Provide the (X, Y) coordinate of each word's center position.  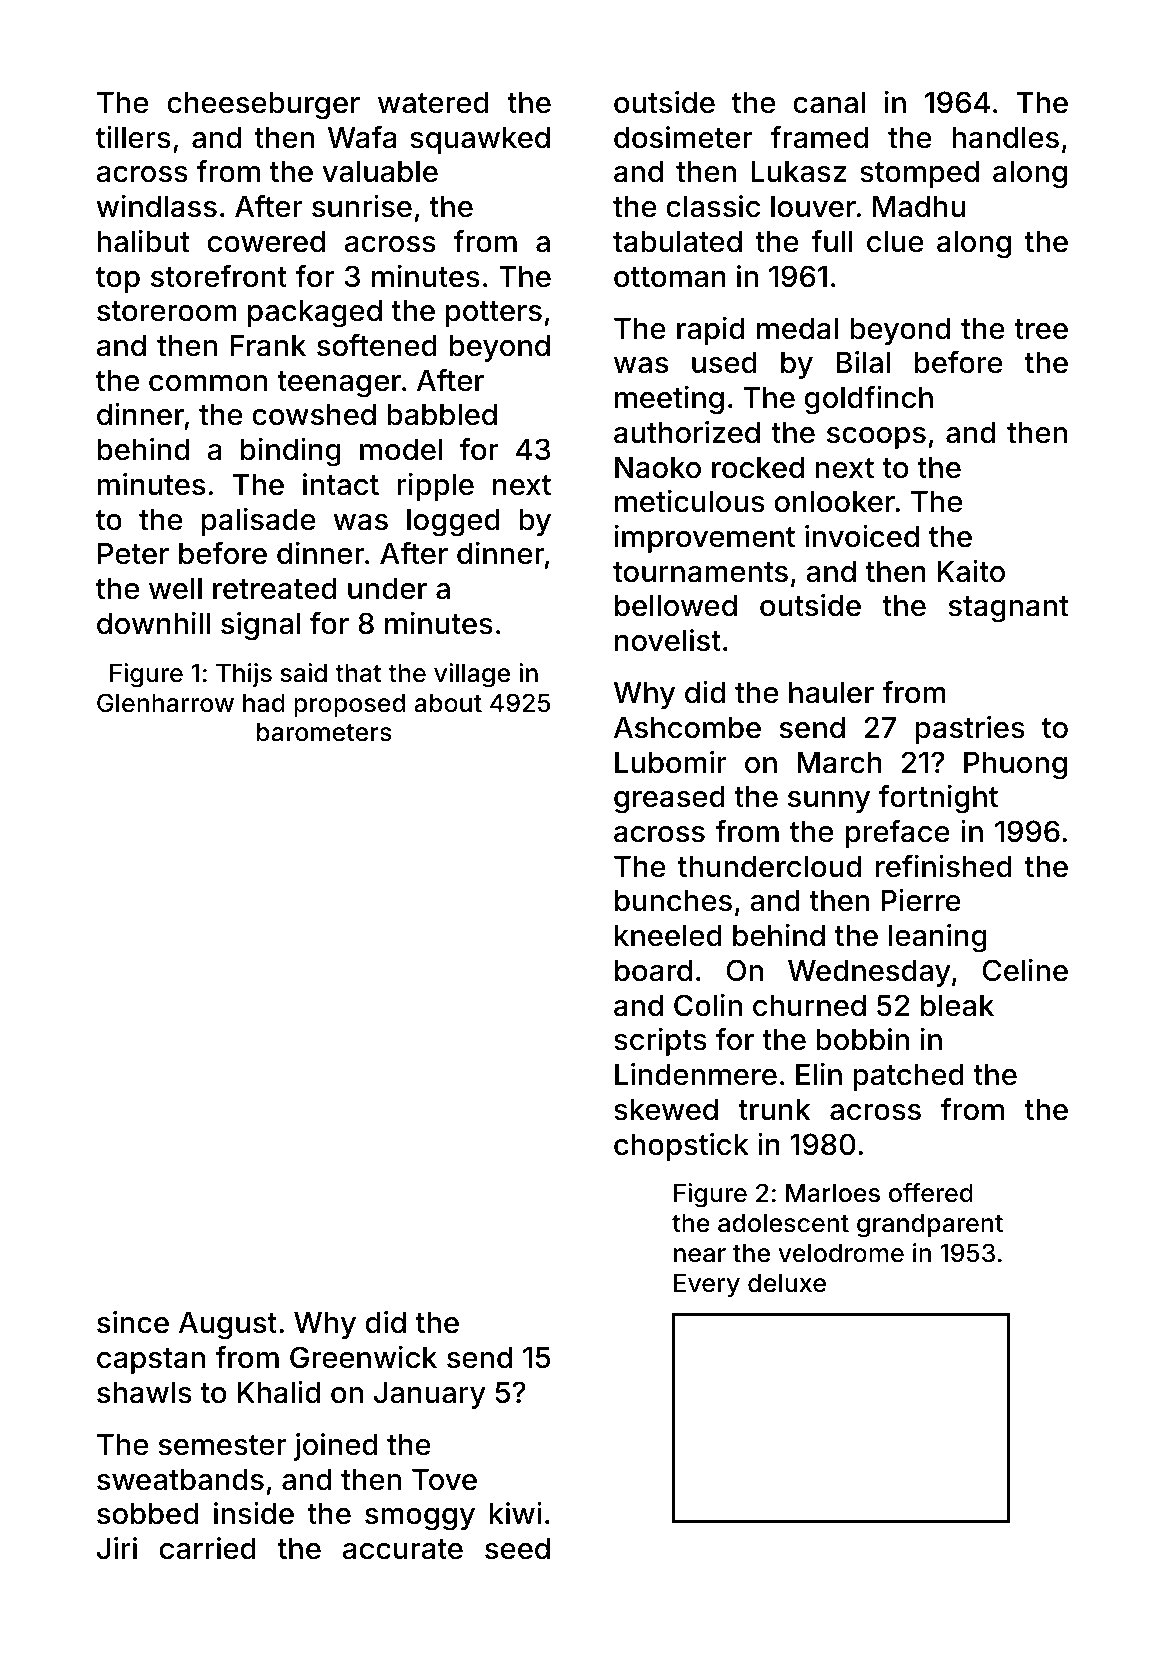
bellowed (676, 606)
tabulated (677, 242)
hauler (831, 693)
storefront (219, 276)
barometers (324, 732)
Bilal (863, 362)
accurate (403, 1549)
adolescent (783, 1223)
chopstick (681, 1147)
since (133, 1322)
